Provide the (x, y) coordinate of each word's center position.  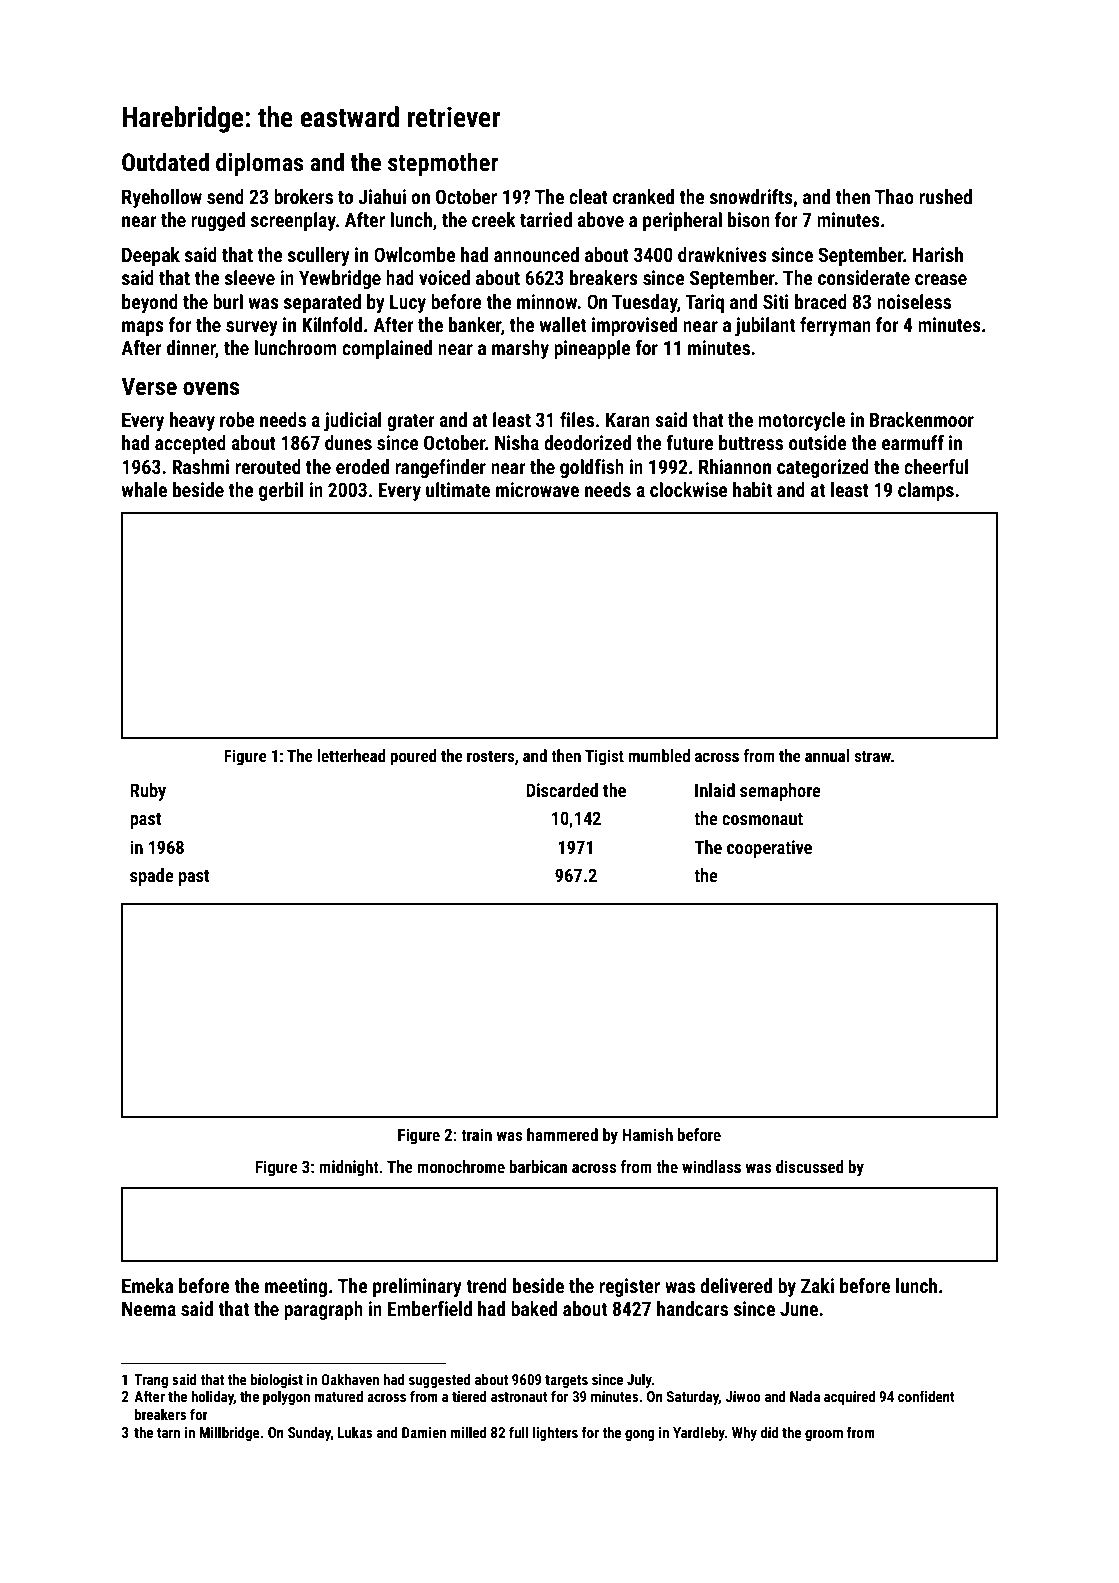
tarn (168, 1433)
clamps (926, 491)
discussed (810, 1166)
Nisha (517, 442)
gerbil (281, 491)
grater (410, 422)
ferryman (835, 326)
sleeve (250, 277)
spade (152, 877)
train (476, 1134)
